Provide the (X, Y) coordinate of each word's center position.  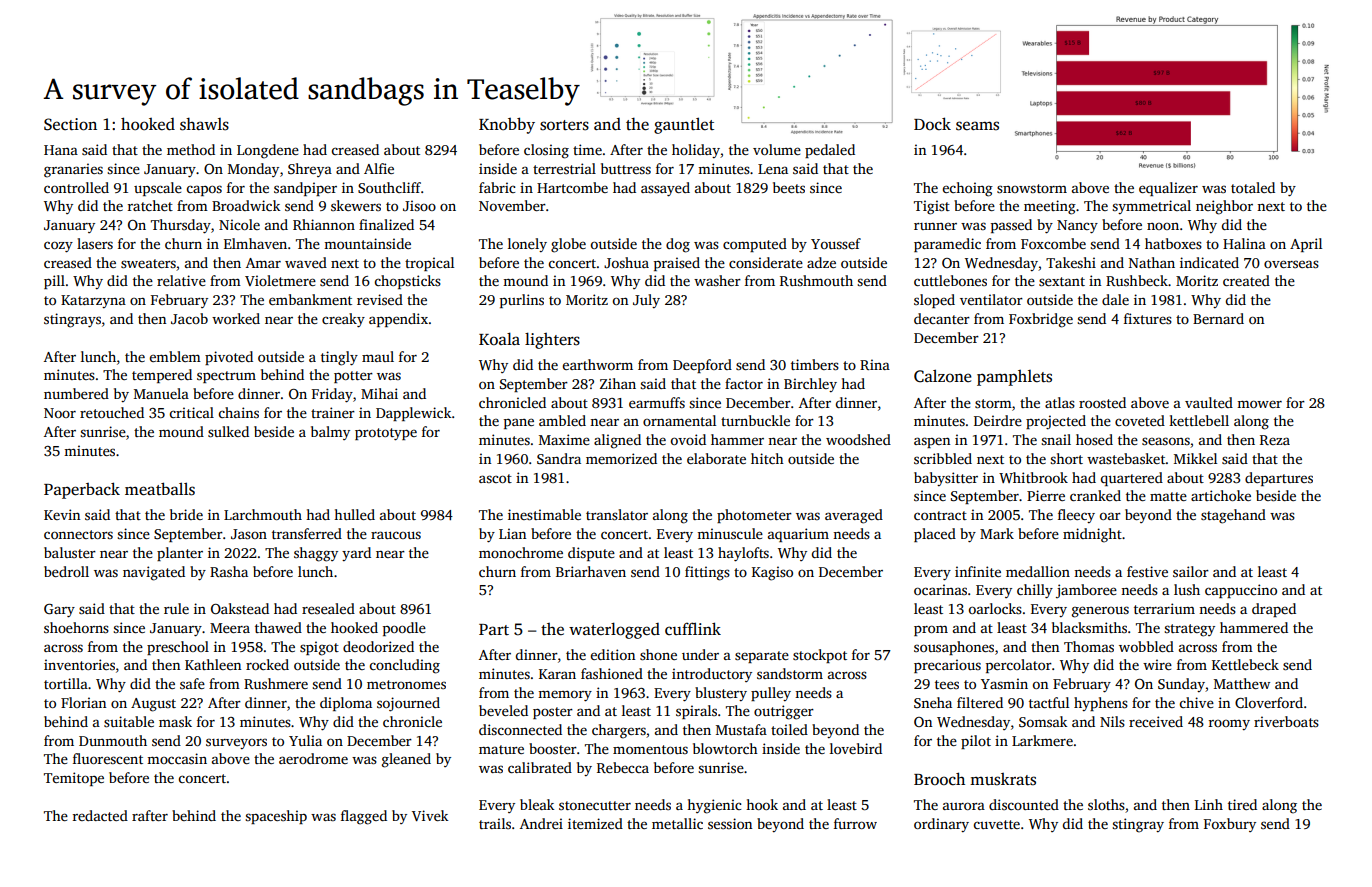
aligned (617, 441)
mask (175, 721)
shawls (204, 124)
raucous (396, 535)
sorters (564, 125)
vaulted (1209, 402)
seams (977, 126)
